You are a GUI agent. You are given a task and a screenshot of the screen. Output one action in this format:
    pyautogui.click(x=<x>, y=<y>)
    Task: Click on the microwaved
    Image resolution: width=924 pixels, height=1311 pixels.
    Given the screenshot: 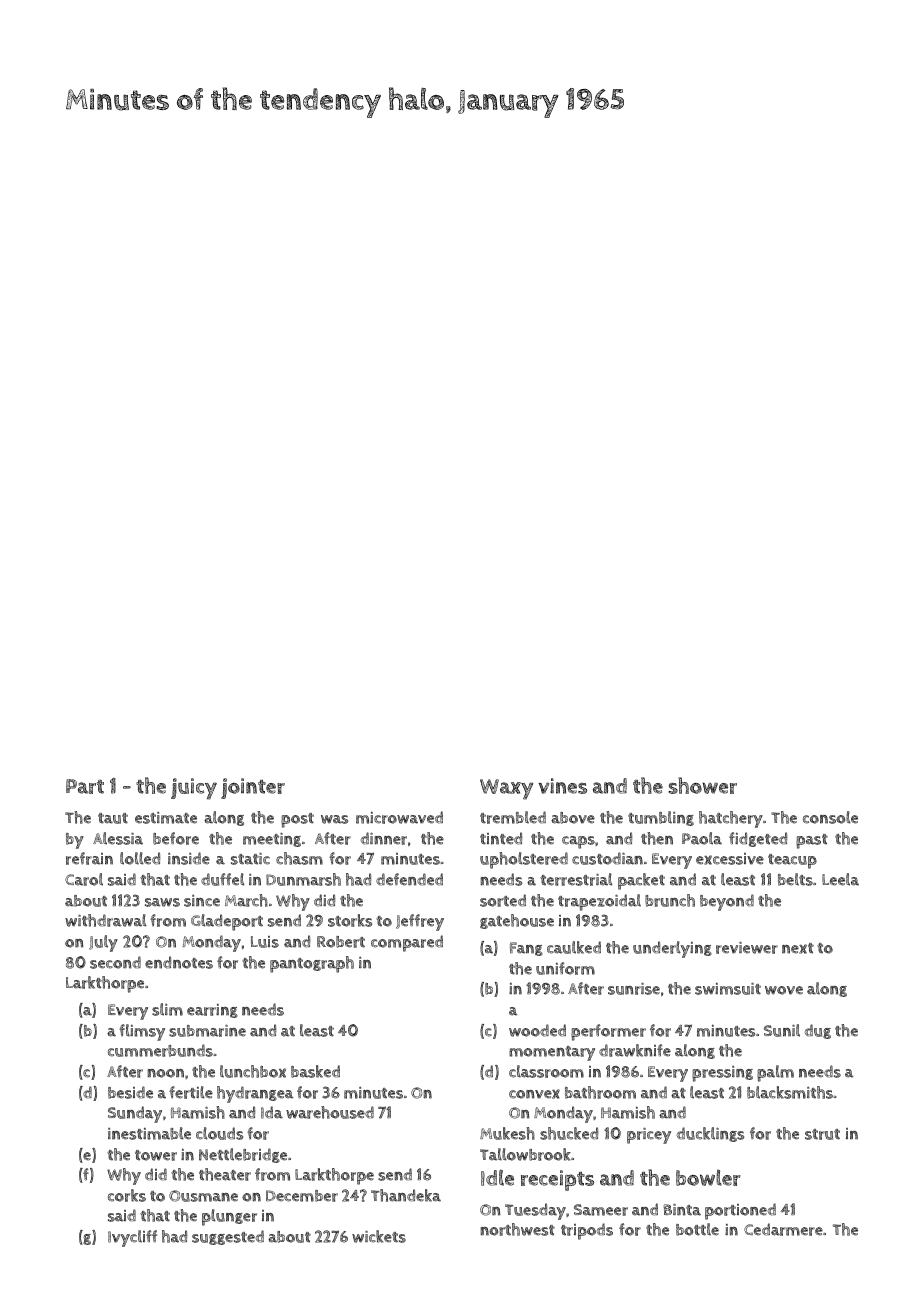 What is the action you would take?
    pyautogui.click(x=399, y=817)
